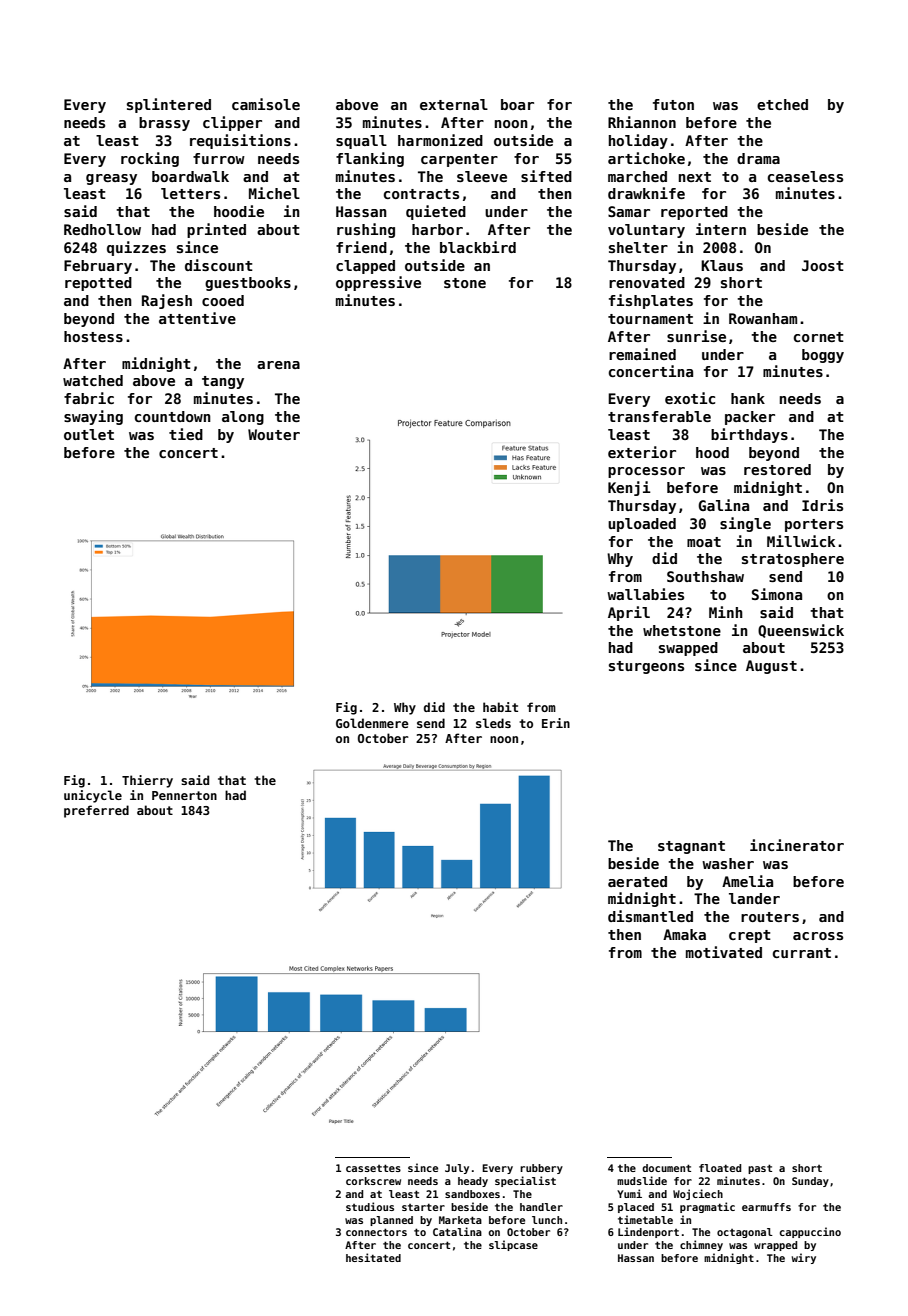  Describe the element at coordinates (373, 1257) in the screenshot. I see `hesitated` at that location.
